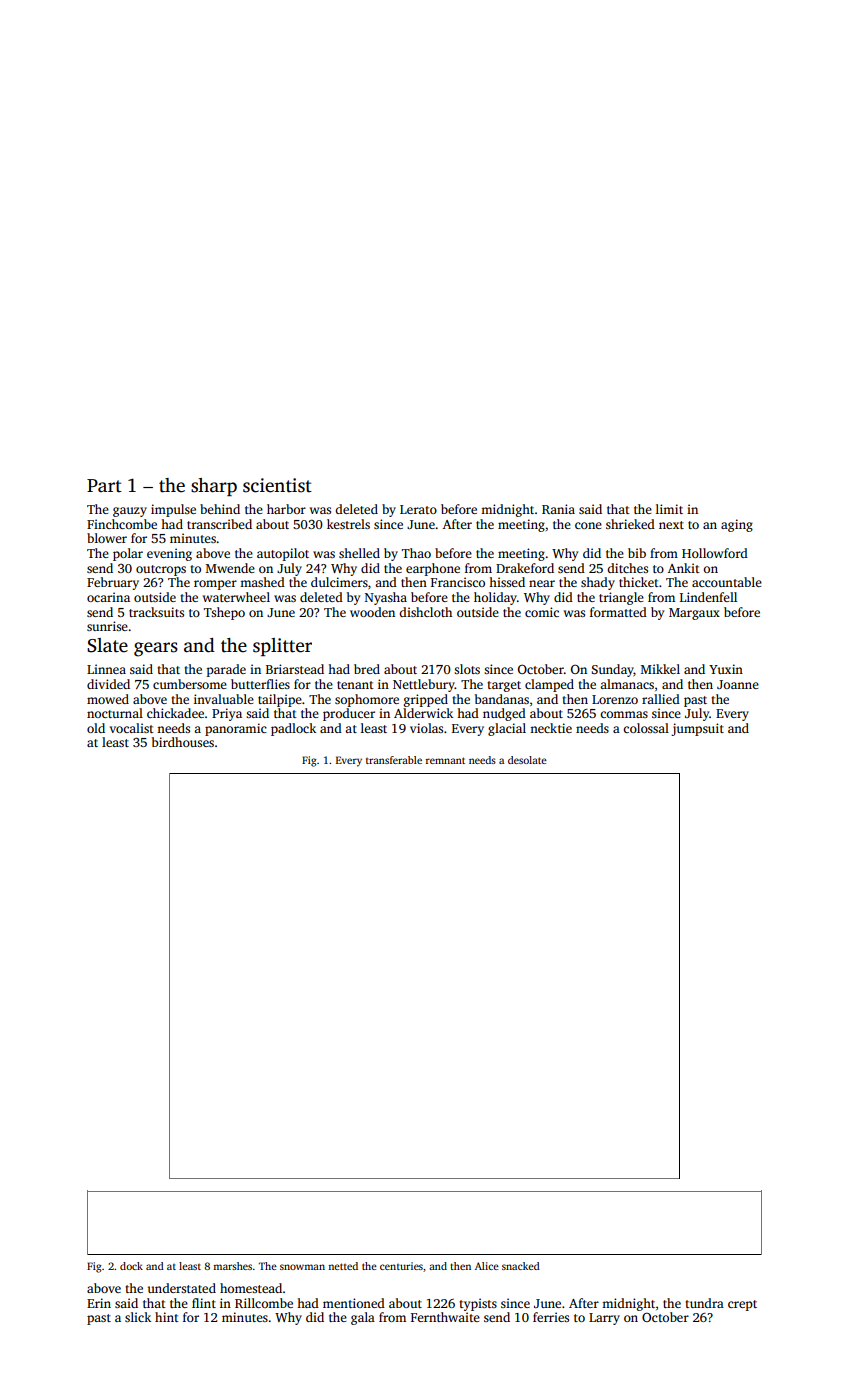  I want to click on birdhouses, so click(183, 742).
